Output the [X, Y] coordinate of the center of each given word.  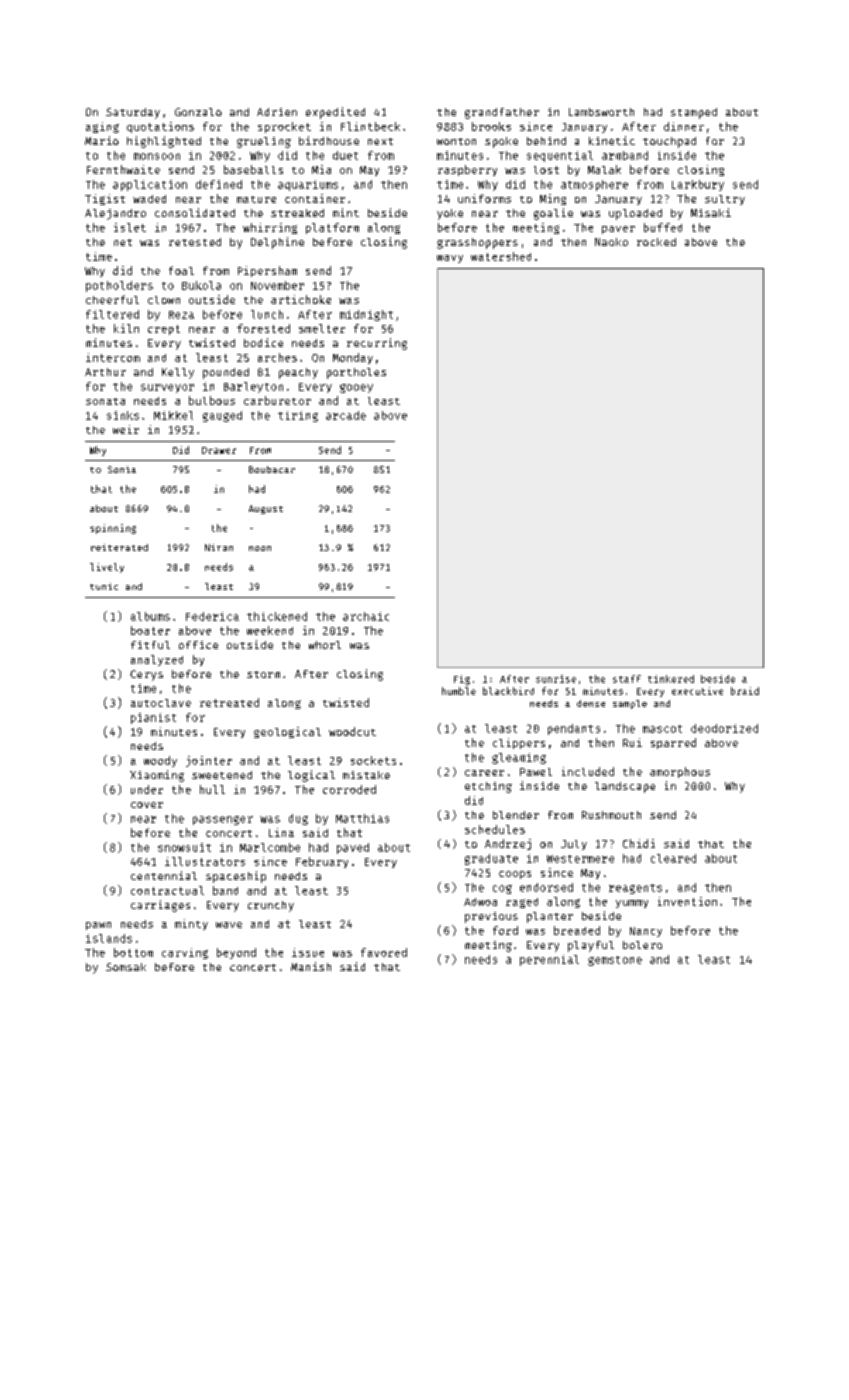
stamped [694, 113]
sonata [105, 401]
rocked [656, 242]
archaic [366, 616]
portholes [356, 373]
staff [627, 679]
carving [185, 953]
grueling [264, 142]
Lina [281, 832]
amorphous [680, 772]
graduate [491, 859]
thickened [277, 616]
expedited [335, 113]
